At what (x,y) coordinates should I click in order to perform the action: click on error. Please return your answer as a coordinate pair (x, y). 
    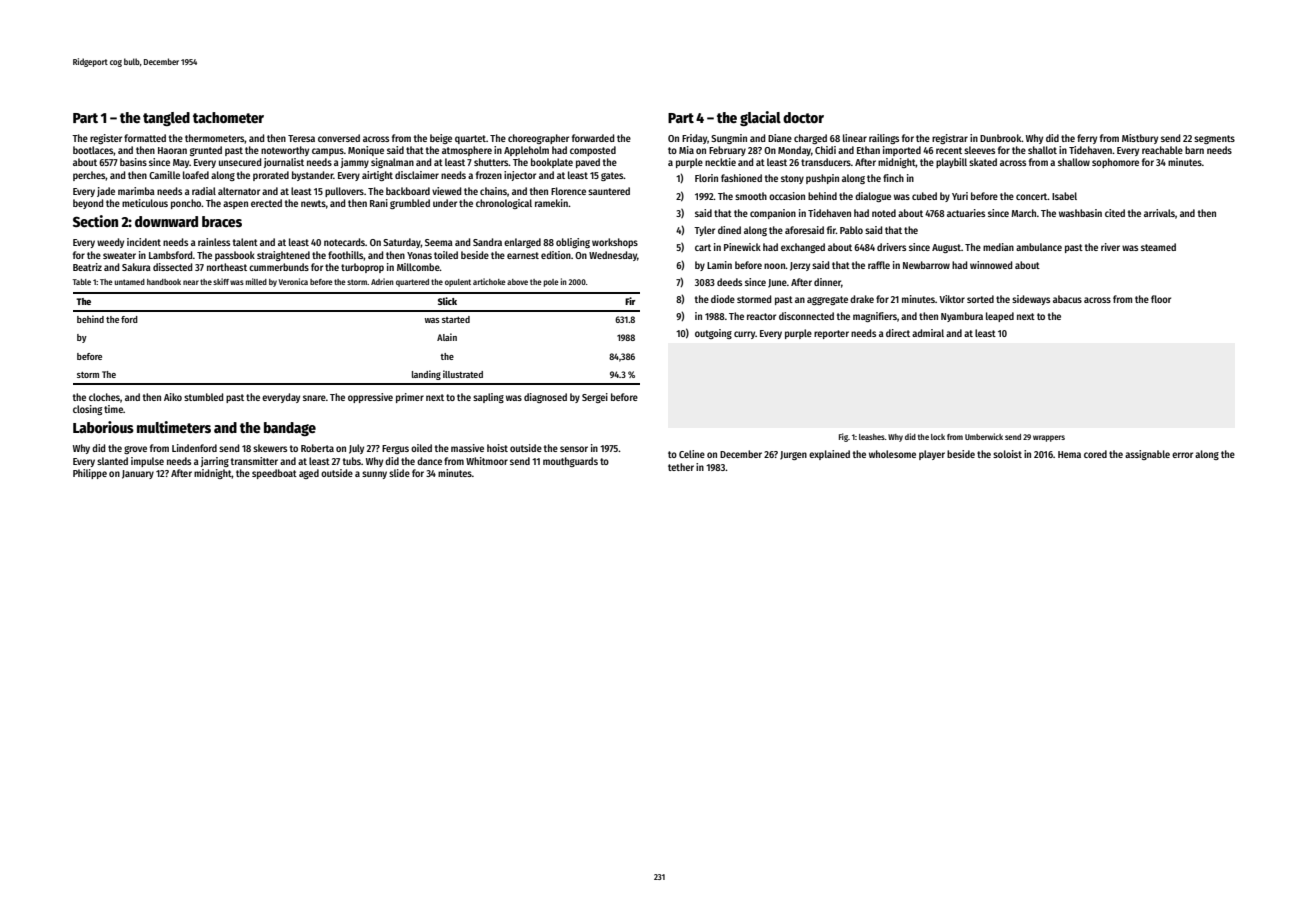
    Looking at the image, I should click on (1182, 455).
